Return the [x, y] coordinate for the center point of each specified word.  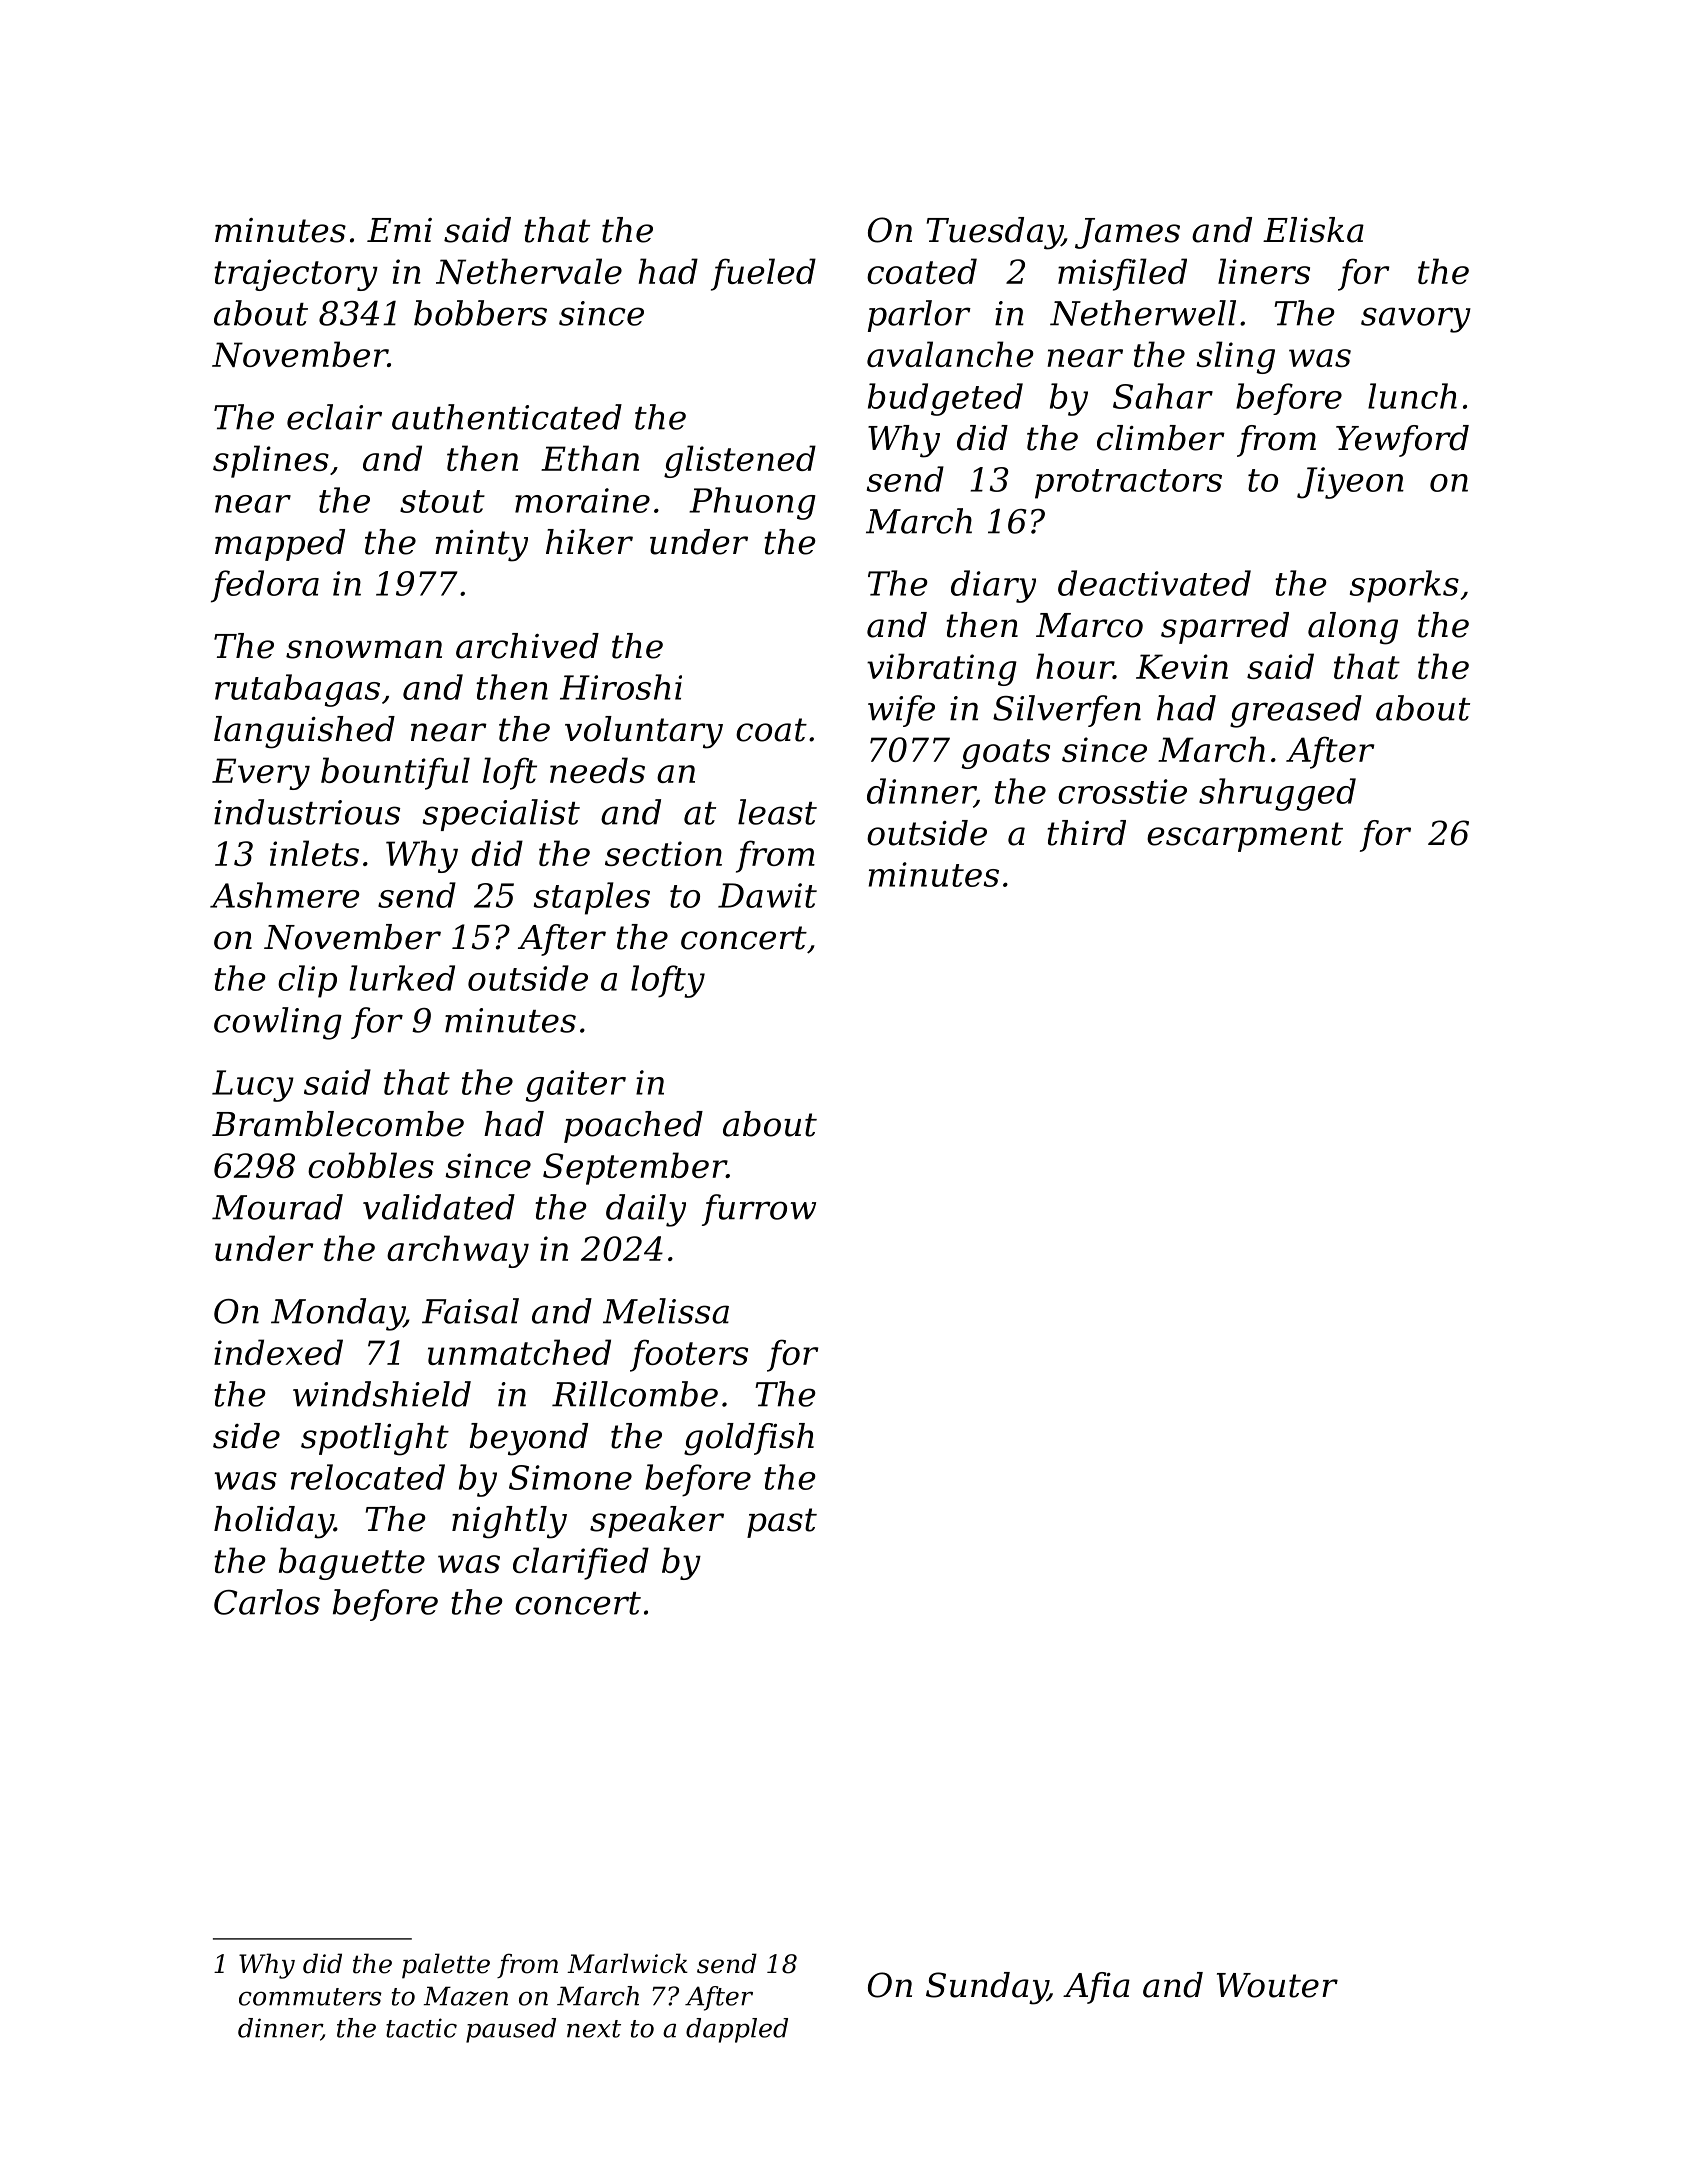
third [1087, 833]
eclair [334, 417]
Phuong [752, 503]
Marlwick [627, 1963]
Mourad [277, 1207]
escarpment [1245, 837]
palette [446, 1966]
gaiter [576, 1086]
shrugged [1277, 794]
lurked [402, 978]
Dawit [767, 895]
